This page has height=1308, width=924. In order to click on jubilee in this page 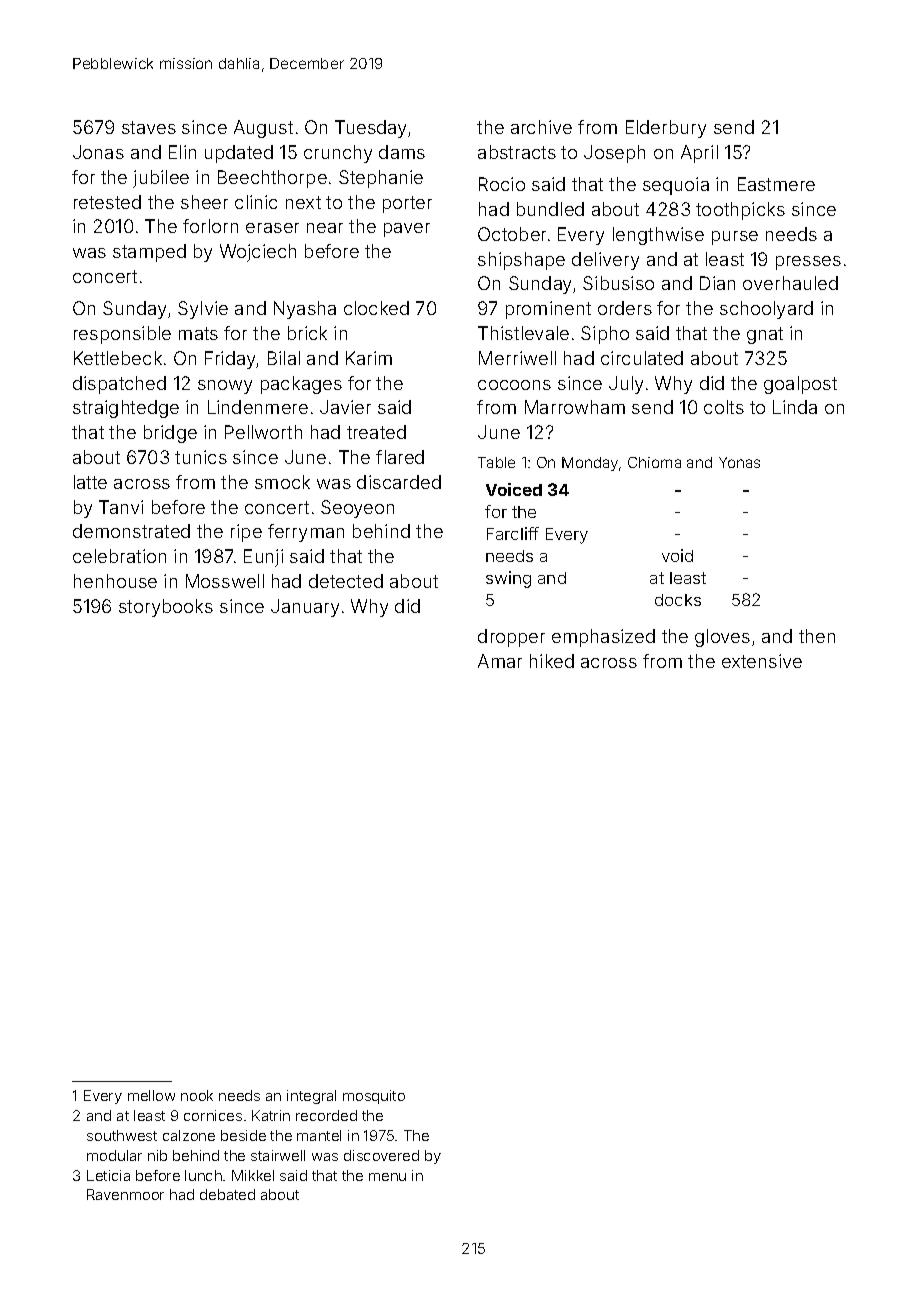, I will do `click(161, 179)`.
